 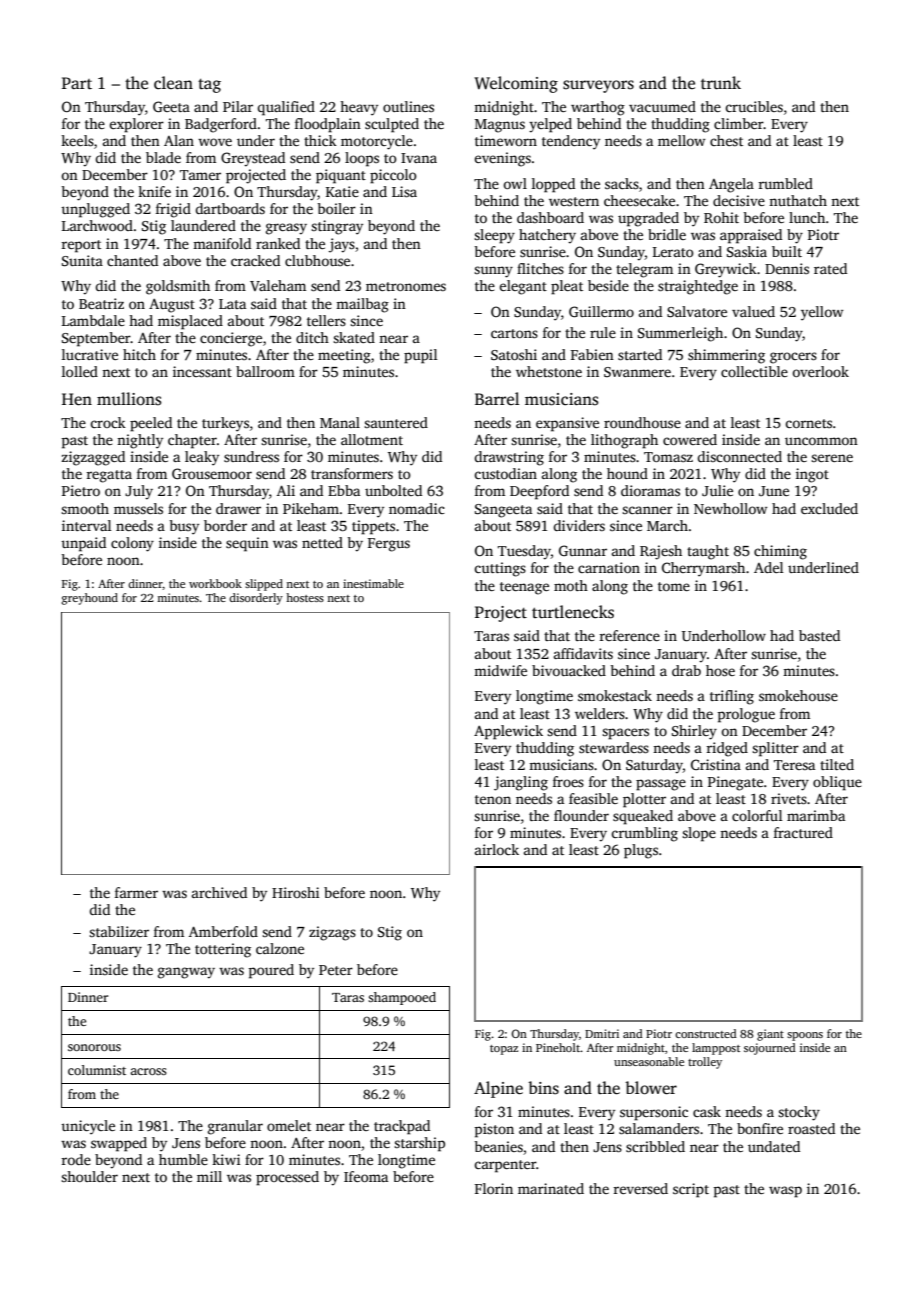 What do you see at coordinates (500, 670) in the screenshot?
I see `midwife` at bounding box center [500, 670].
